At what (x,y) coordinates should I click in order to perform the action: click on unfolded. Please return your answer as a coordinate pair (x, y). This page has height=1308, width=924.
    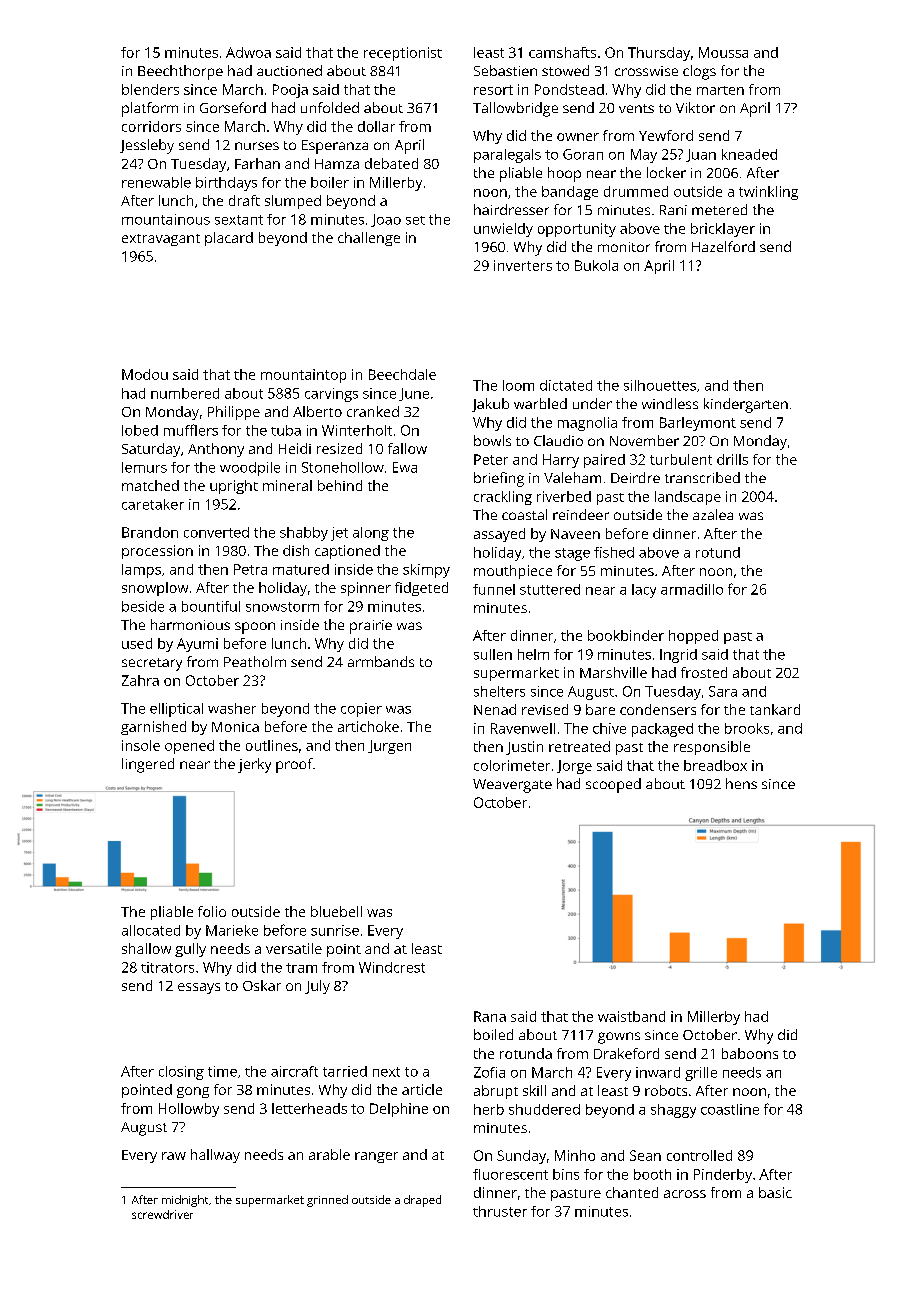
    Looking at the image, I should click on (330, 107).
